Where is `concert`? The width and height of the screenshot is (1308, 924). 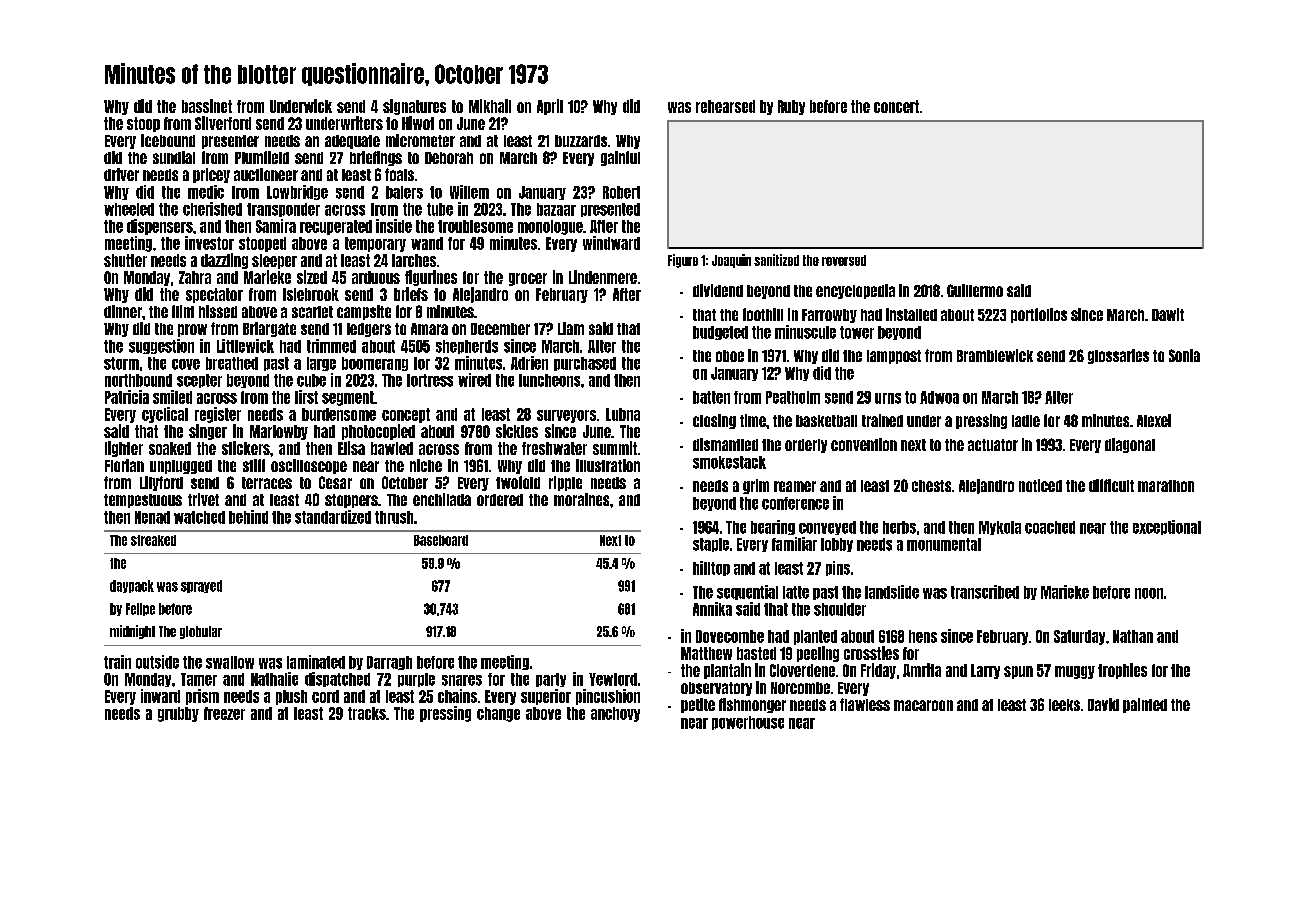
concert is located at coordinates (896, 106).
